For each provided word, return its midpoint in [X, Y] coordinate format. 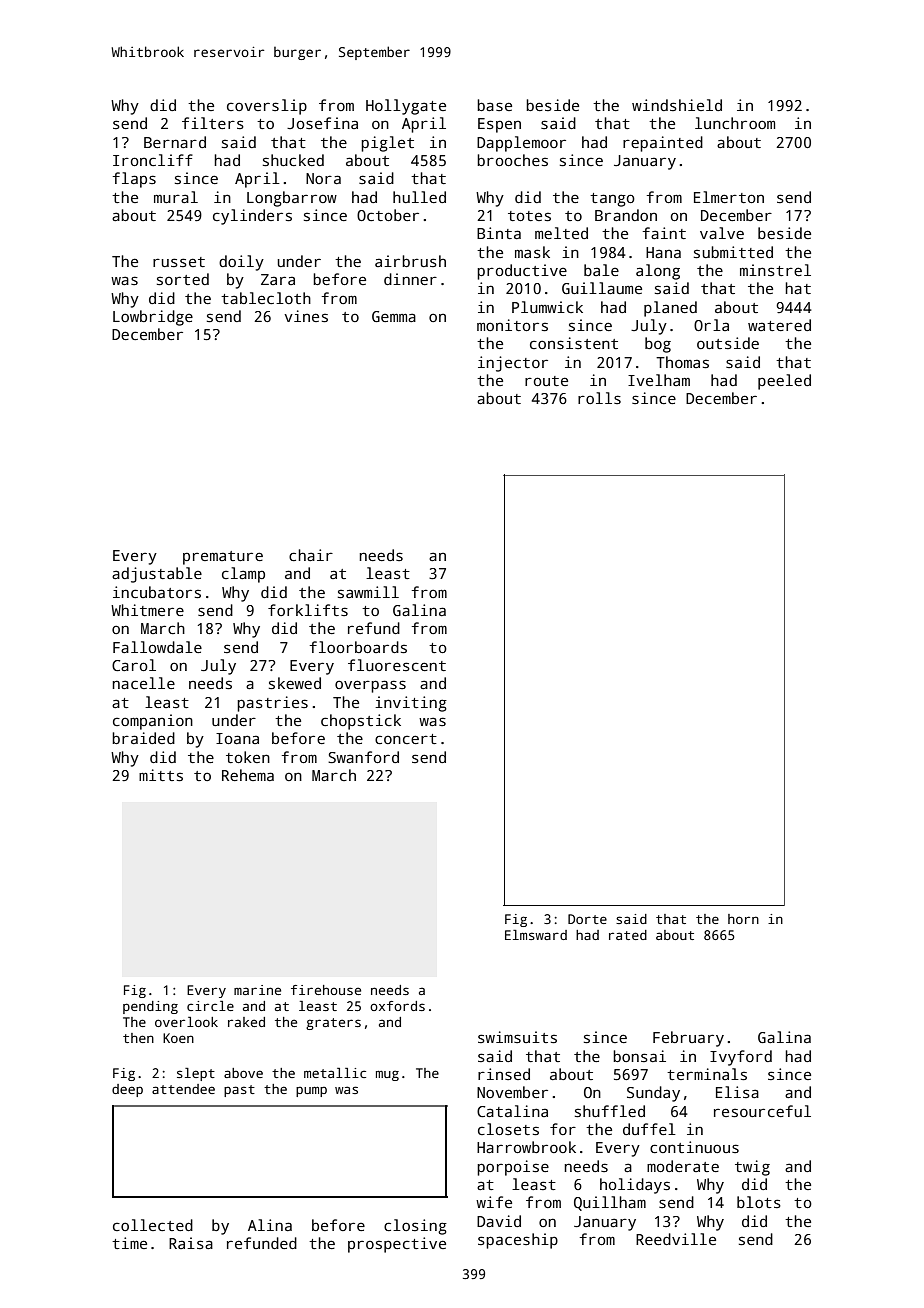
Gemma [394, 316]
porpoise [513, 1168]
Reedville [676, 1239]
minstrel [775, 270]
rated [628, 935]
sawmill [368, 592]
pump [311, 1091]
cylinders [252, 217]
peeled [784, 382]
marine [257, 990]
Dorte [587, 919]
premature [223, 558]
